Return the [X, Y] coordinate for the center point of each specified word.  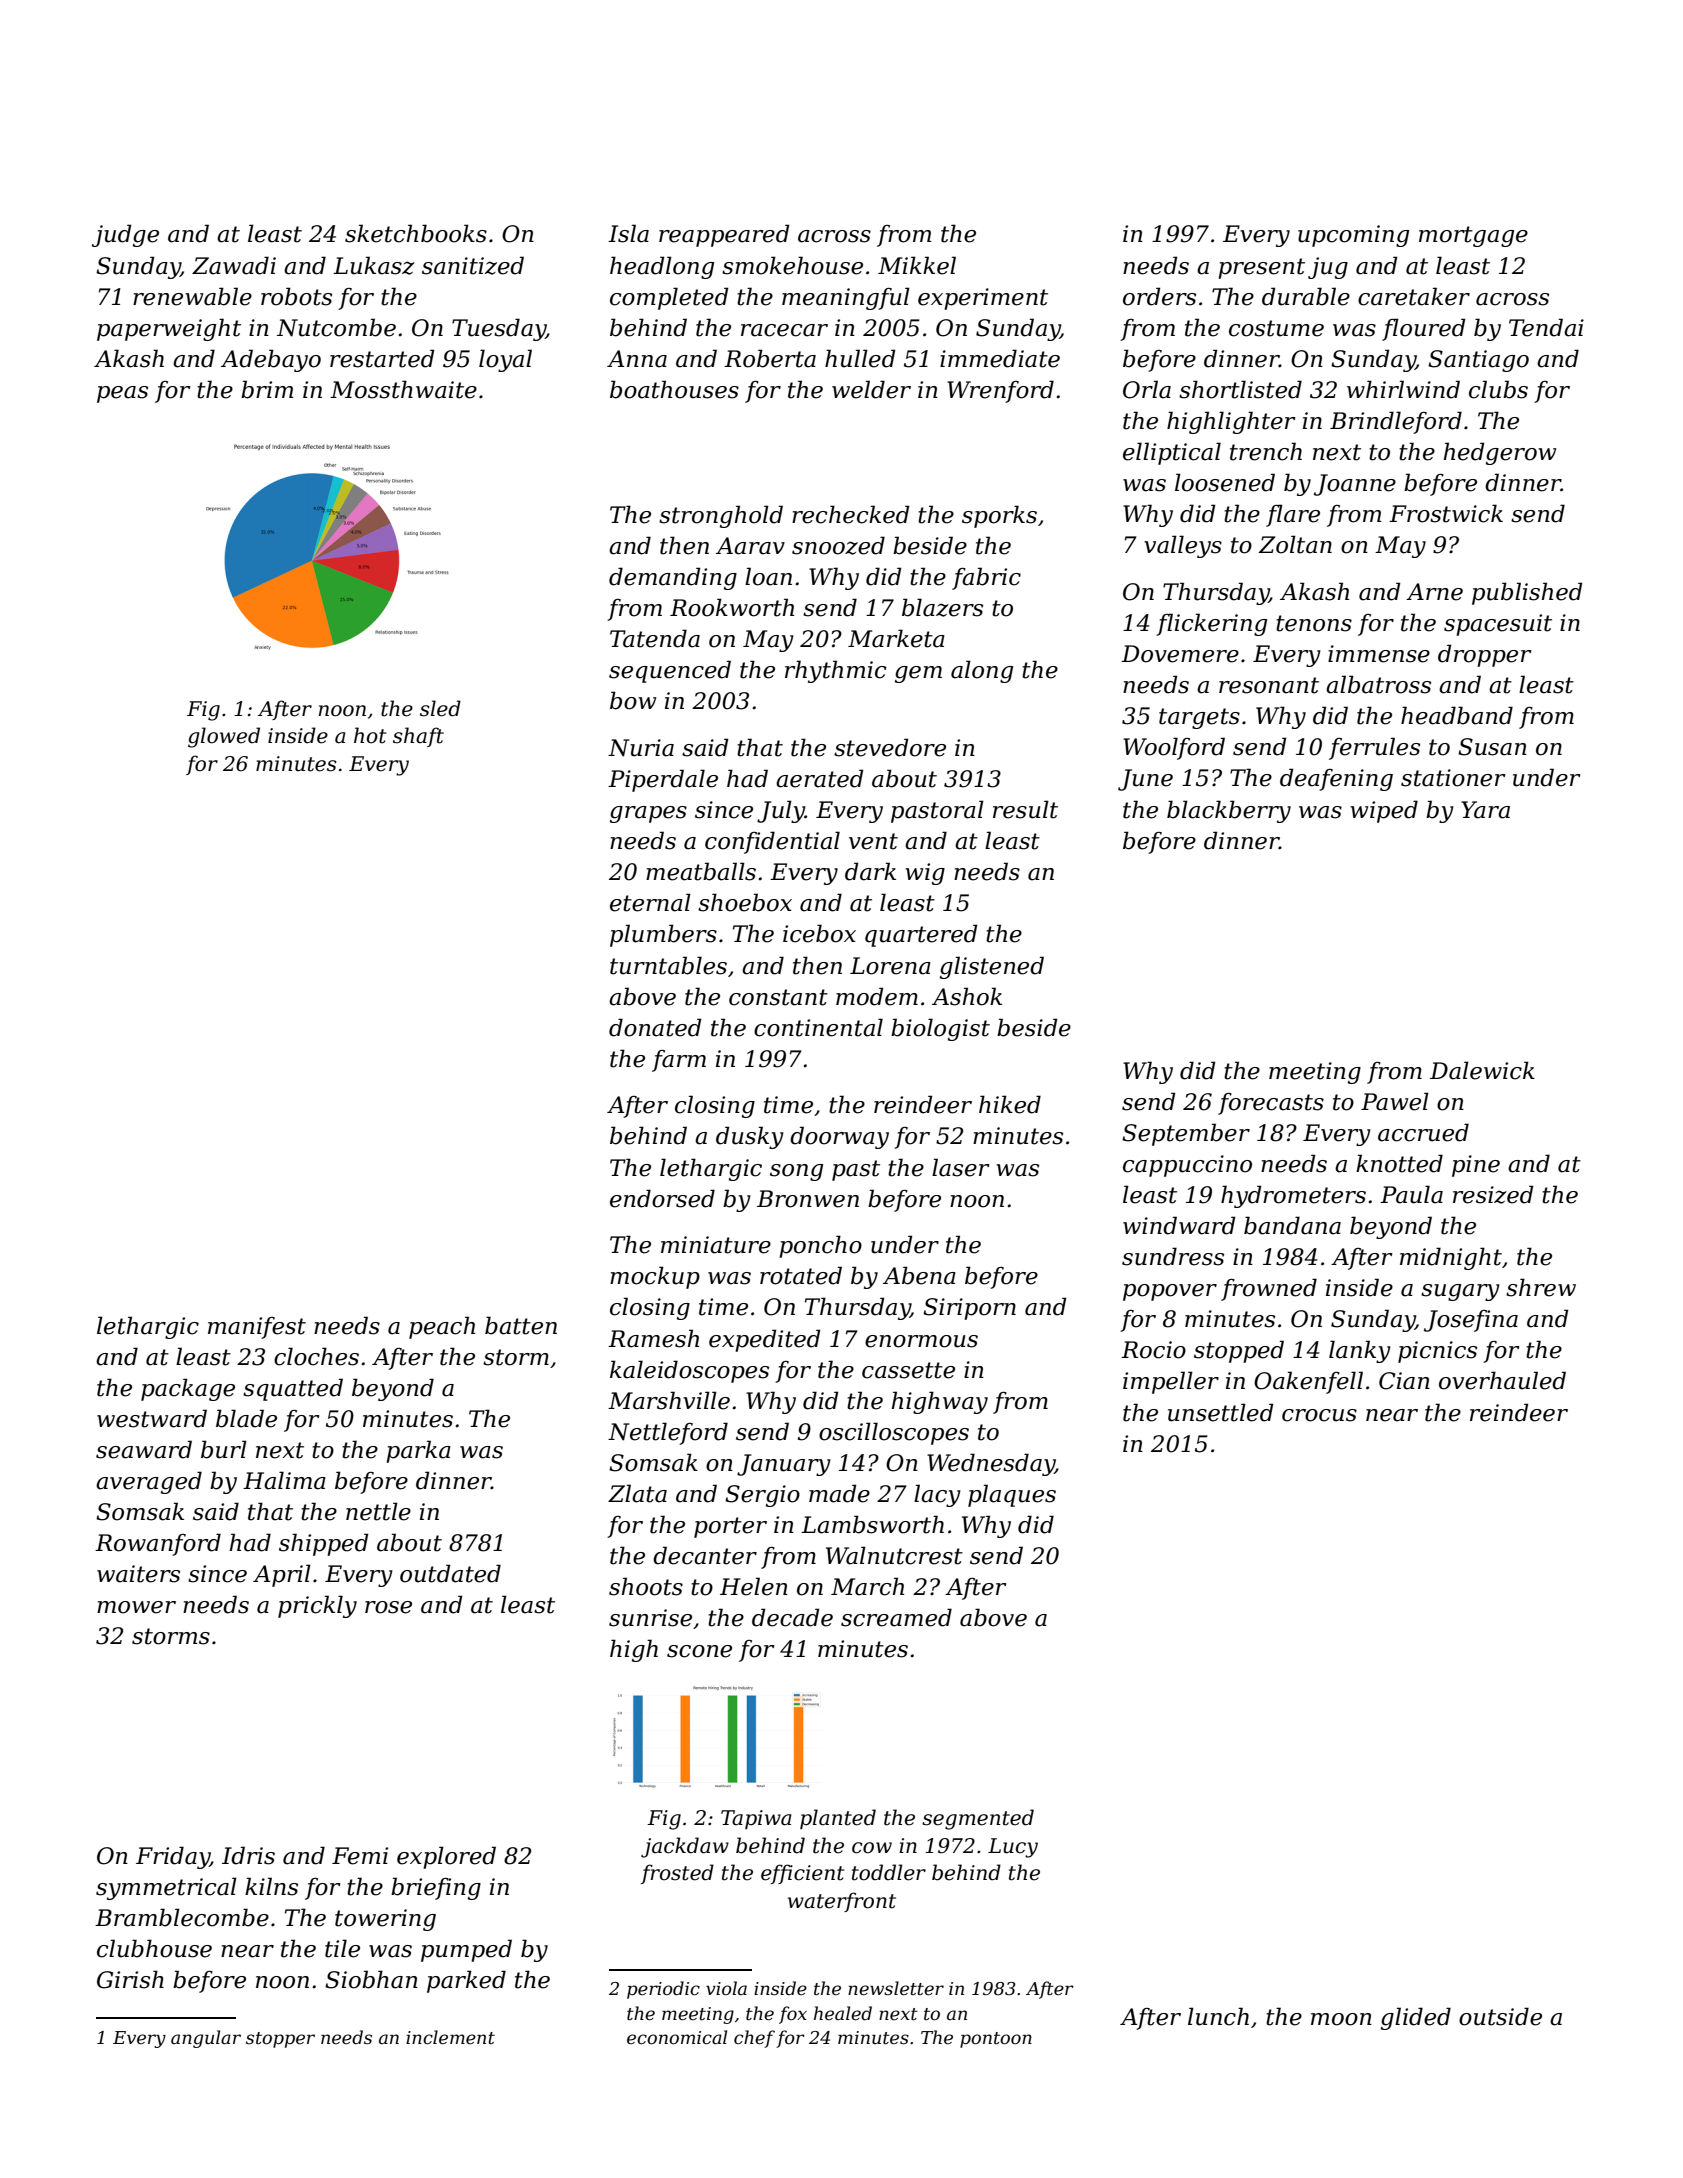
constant [778, 997]
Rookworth [732, 607]
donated [655, 1027]
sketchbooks [416, 233]
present [1261, 268]
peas [122, 394]
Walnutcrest [894, 1555]
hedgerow [1500, 453]
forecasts [1271, 1104]
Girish [130, 1979]
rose [388, 1607]
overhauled [1502, 1380]
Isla [628, 233]
